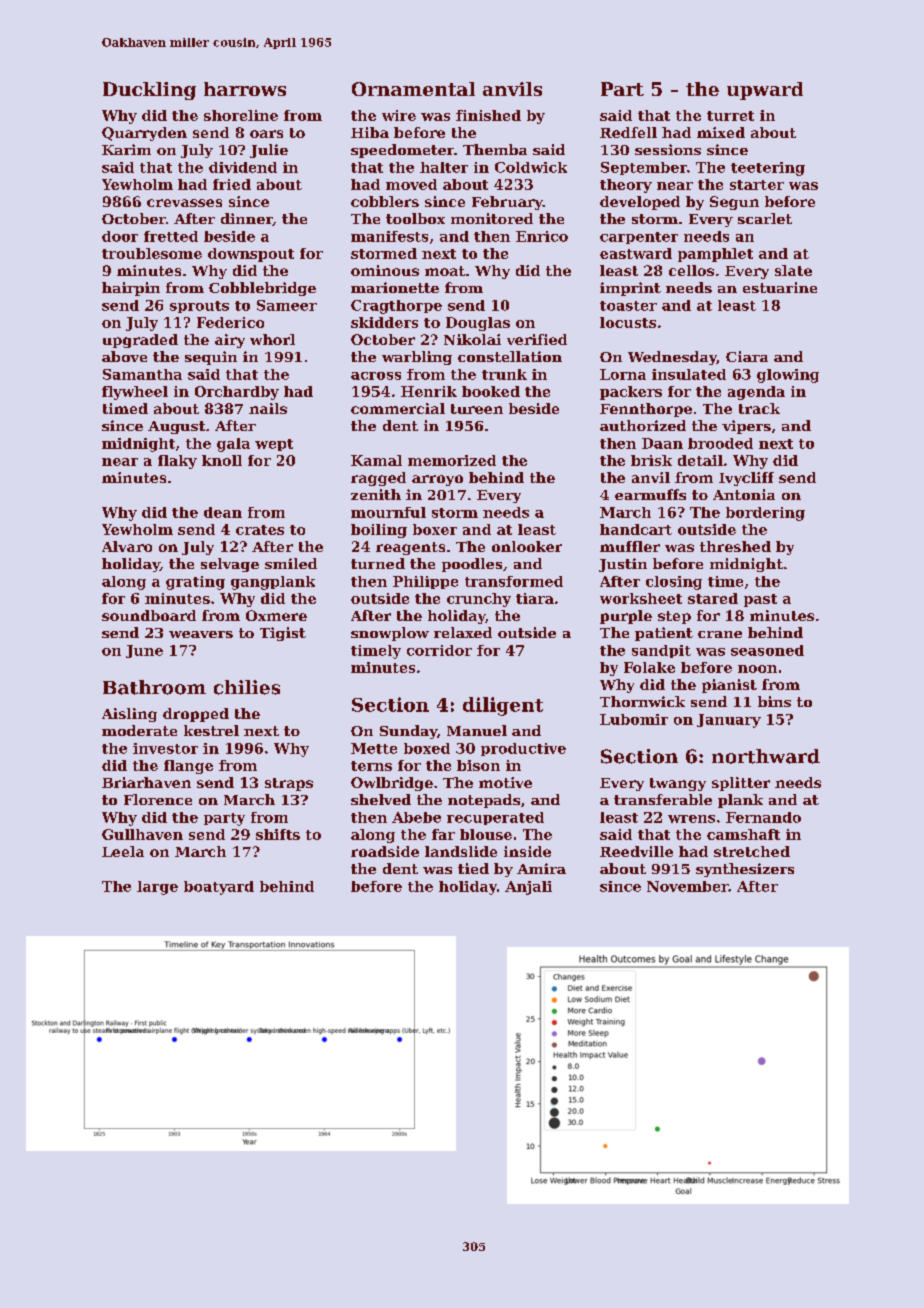  I want to click on Florence, so click(158, 799).
